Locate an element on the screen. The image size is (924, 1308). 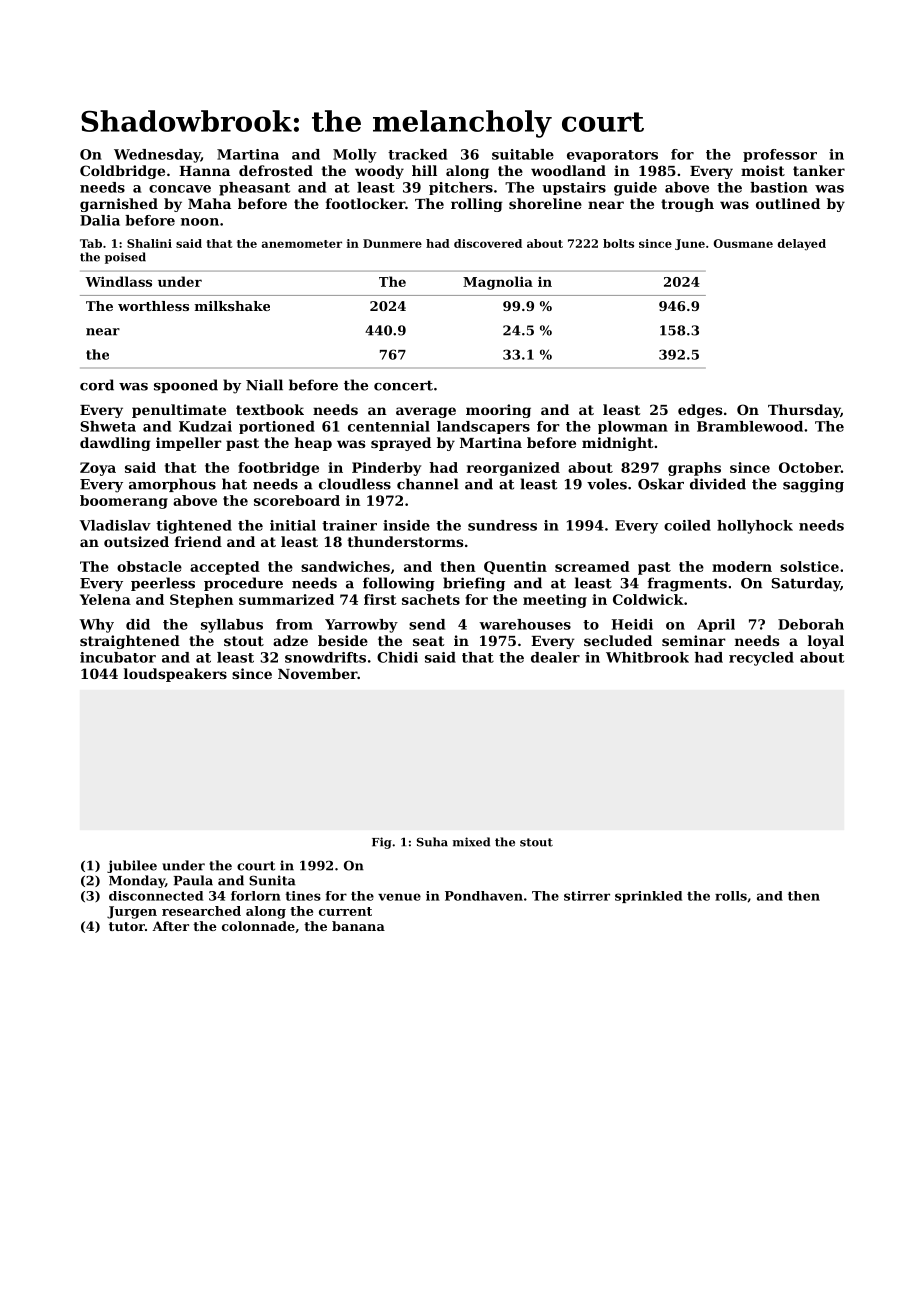
noon is located at coordinates (200, 222).
